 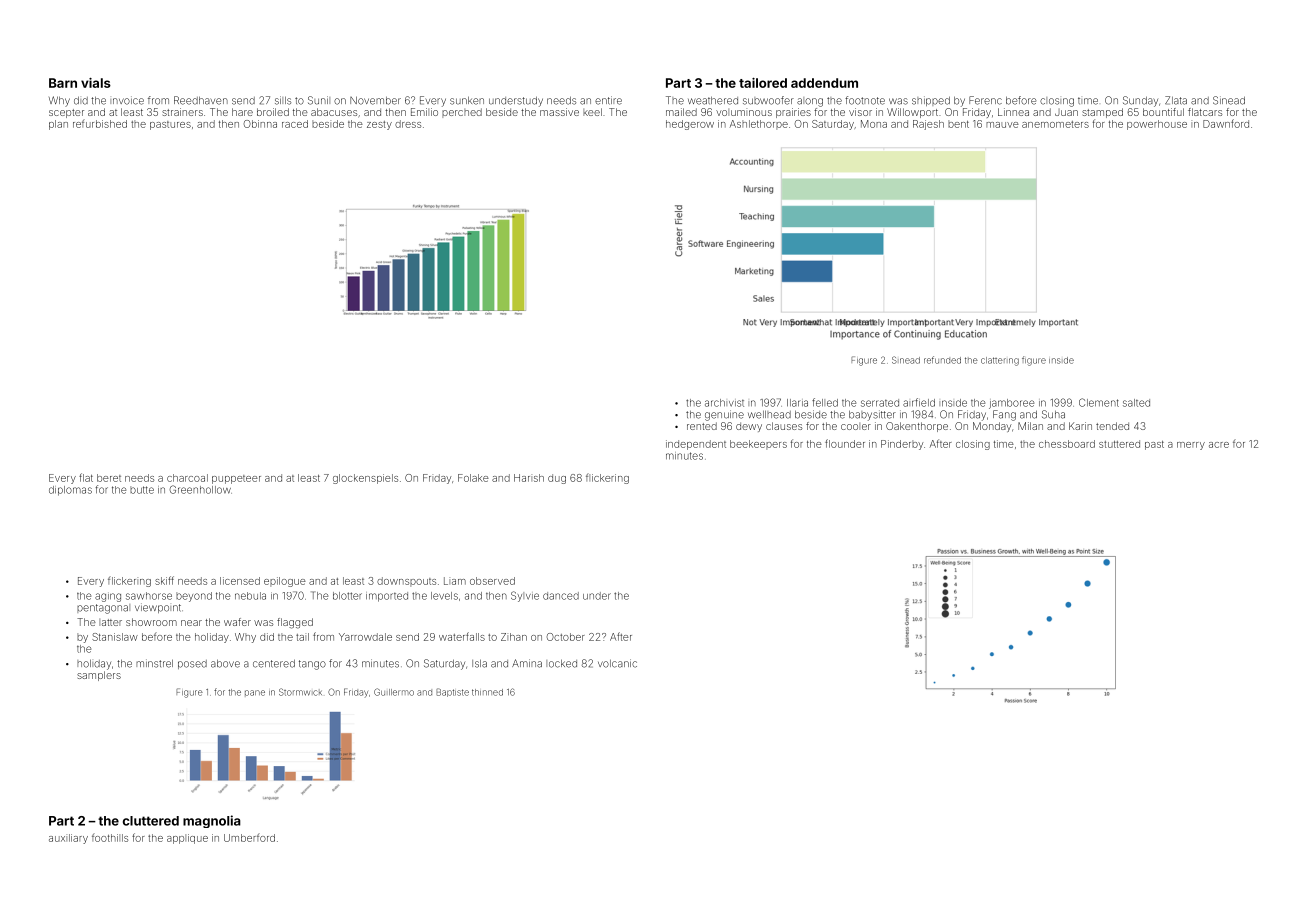 What do you see at coordinates (212, 821) in the page?
I see `magnolia` at bounding box center [212, 821].
